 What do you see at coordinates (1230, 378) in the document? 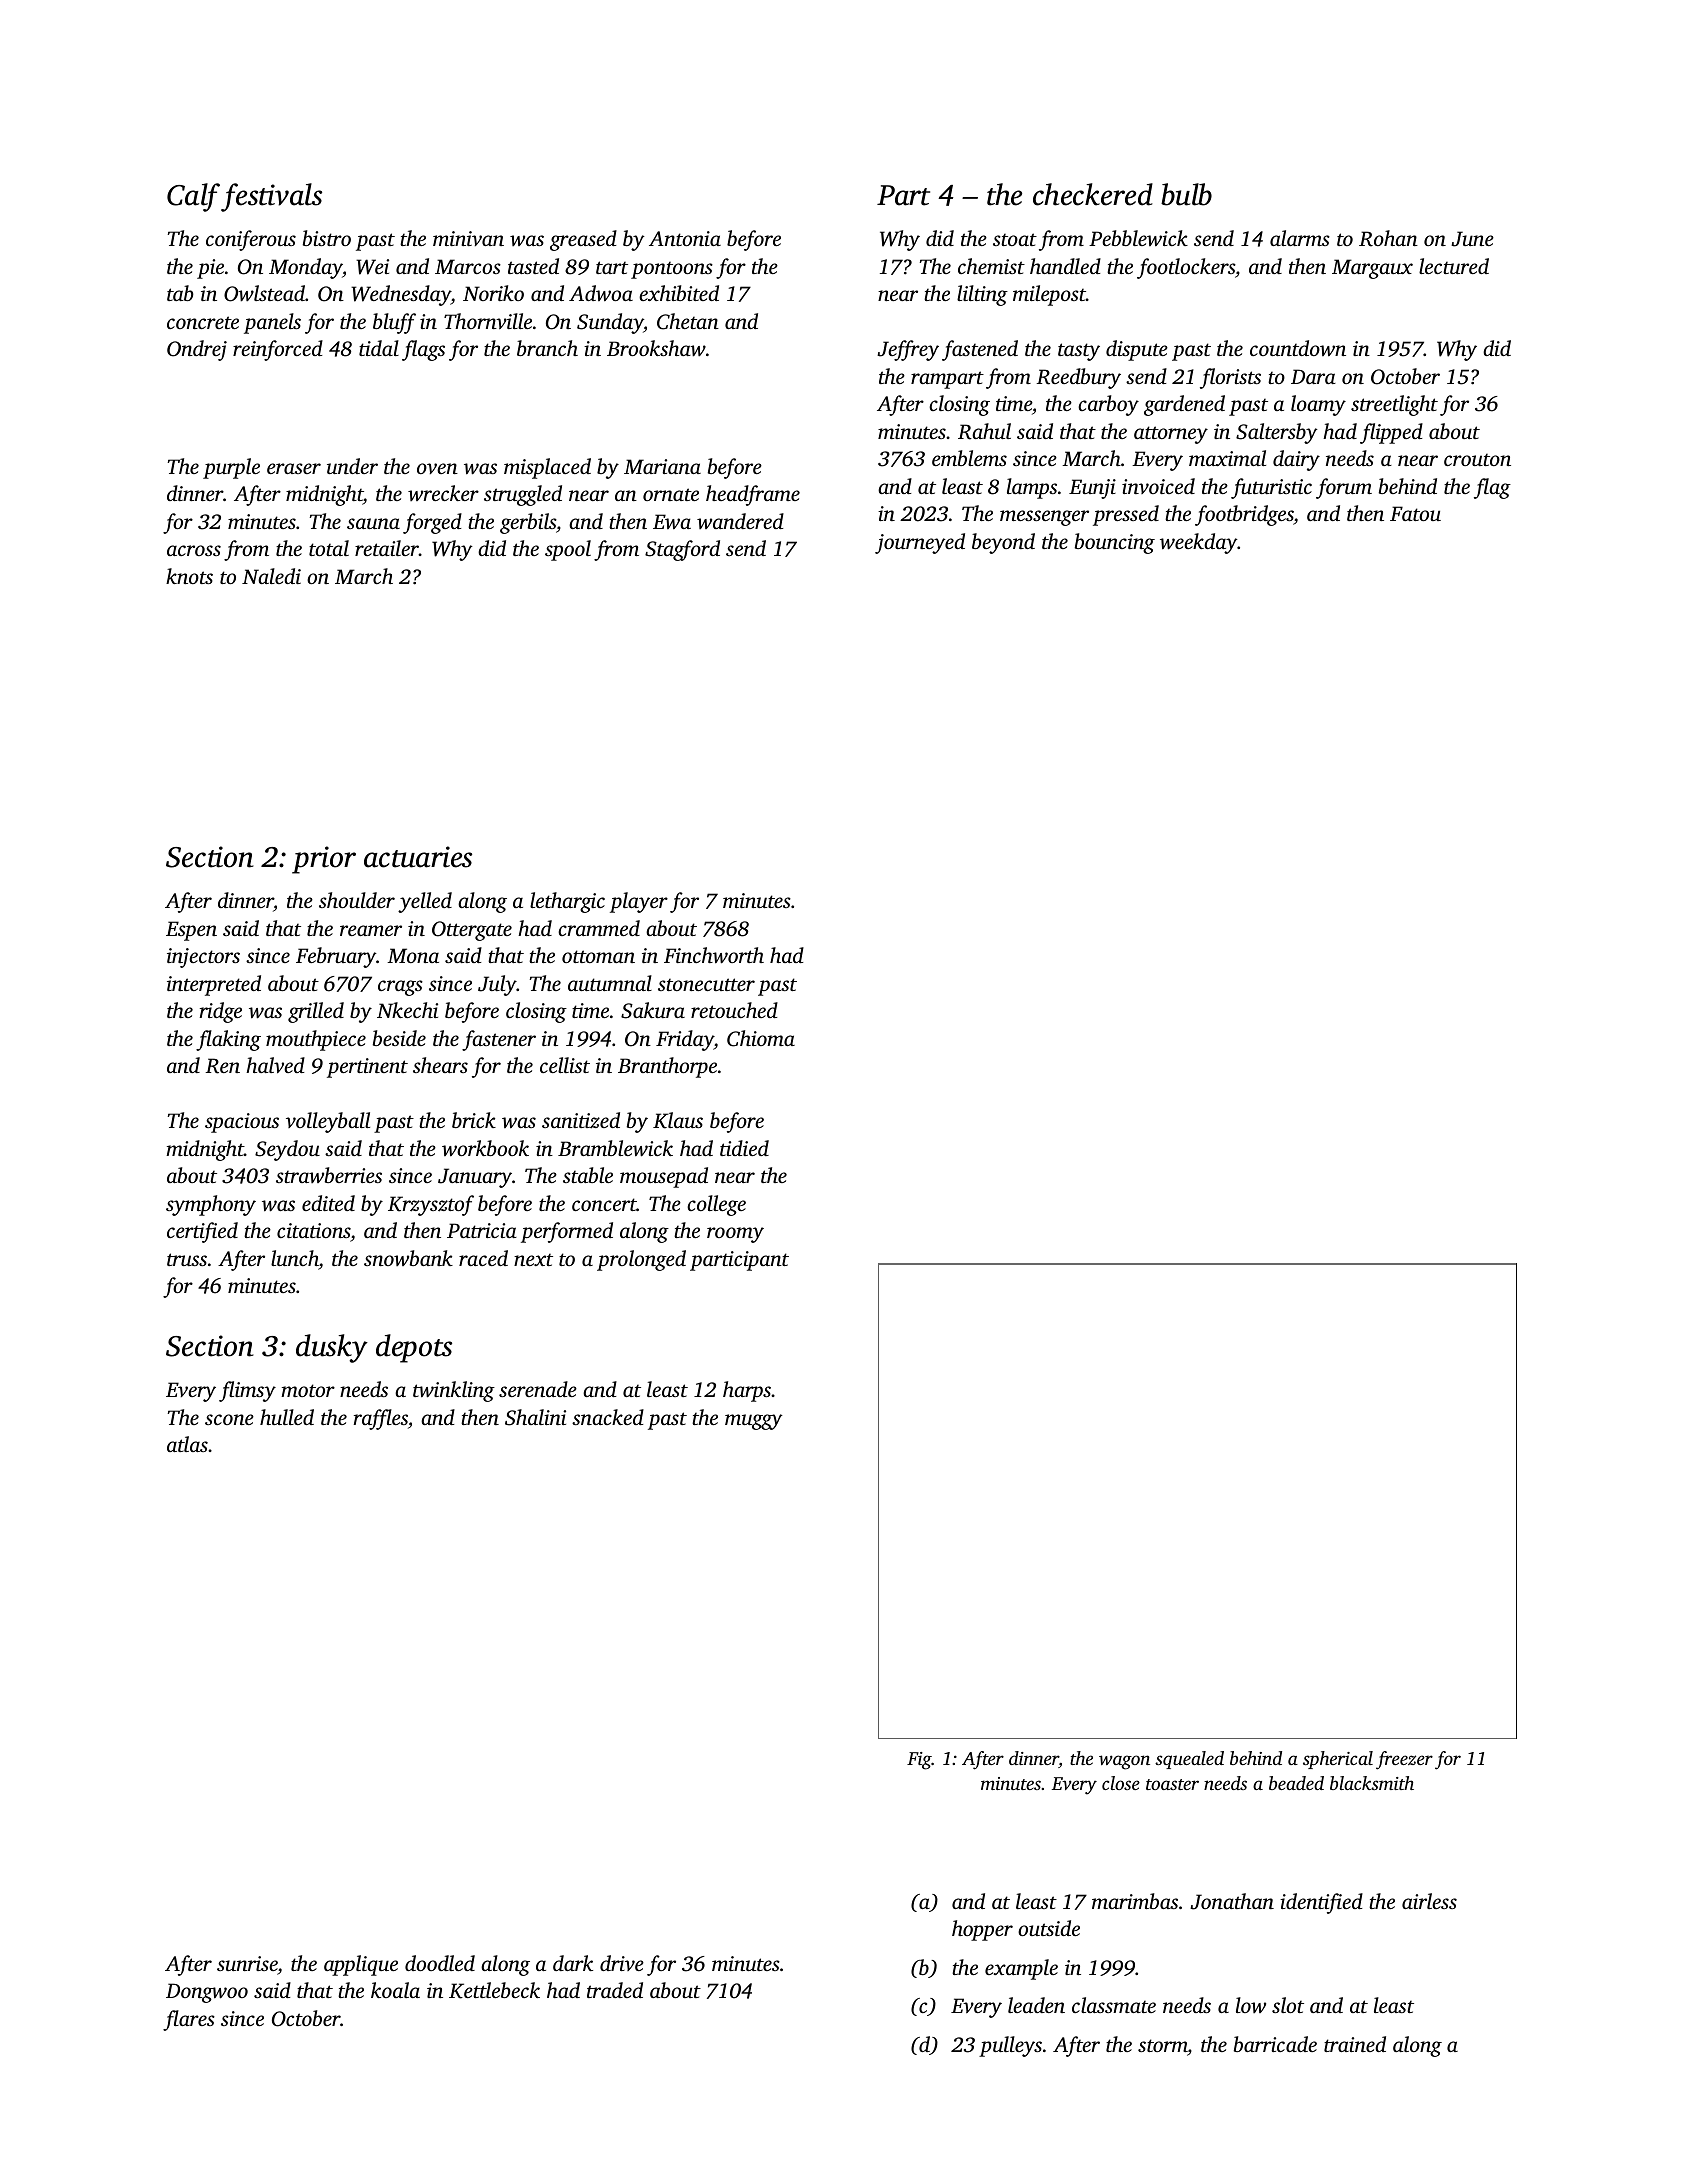
I see `florists` at bounding box center [1230, 378].
